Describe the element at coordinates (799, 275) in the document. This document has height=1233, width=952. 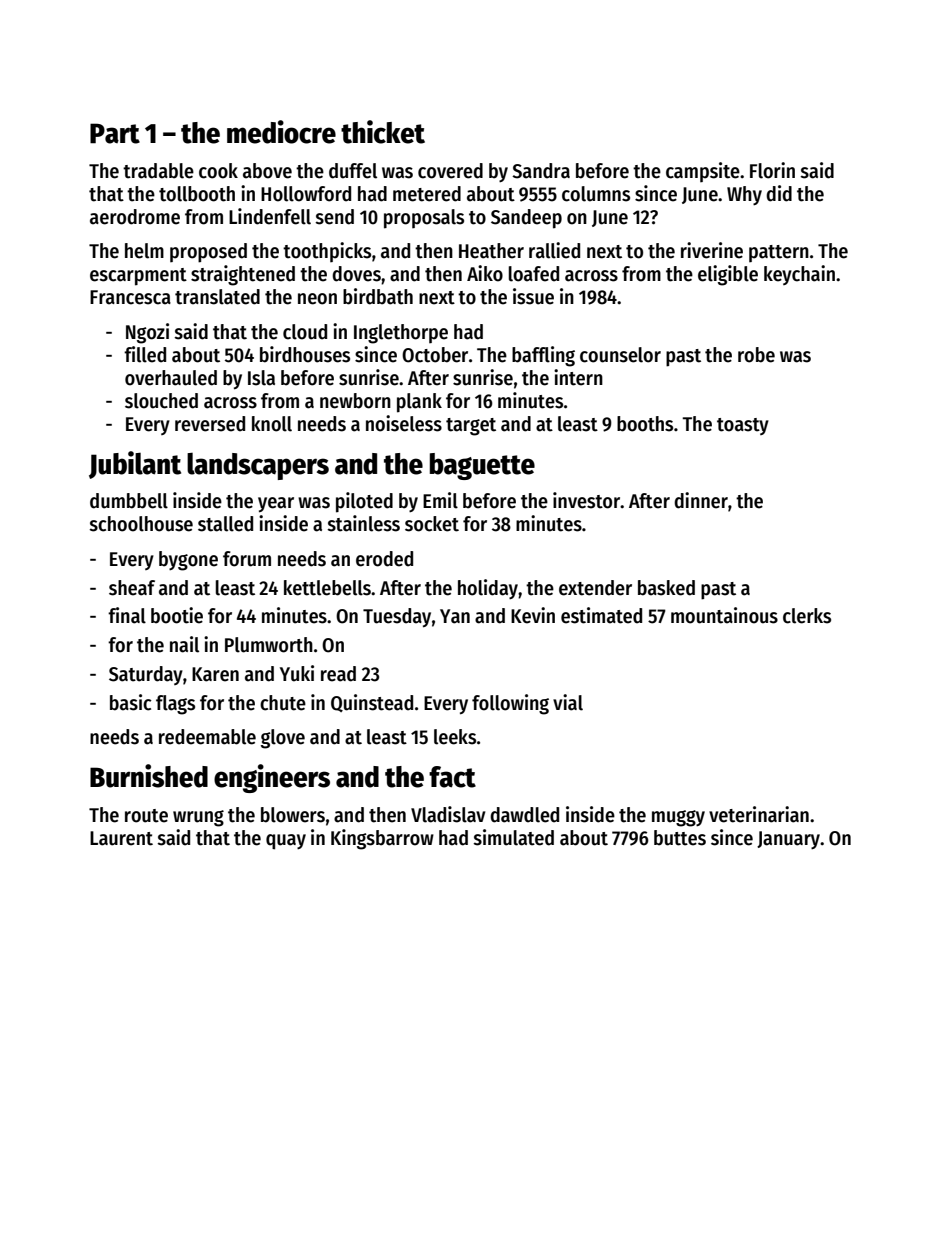
I see `keychain` at that location.
